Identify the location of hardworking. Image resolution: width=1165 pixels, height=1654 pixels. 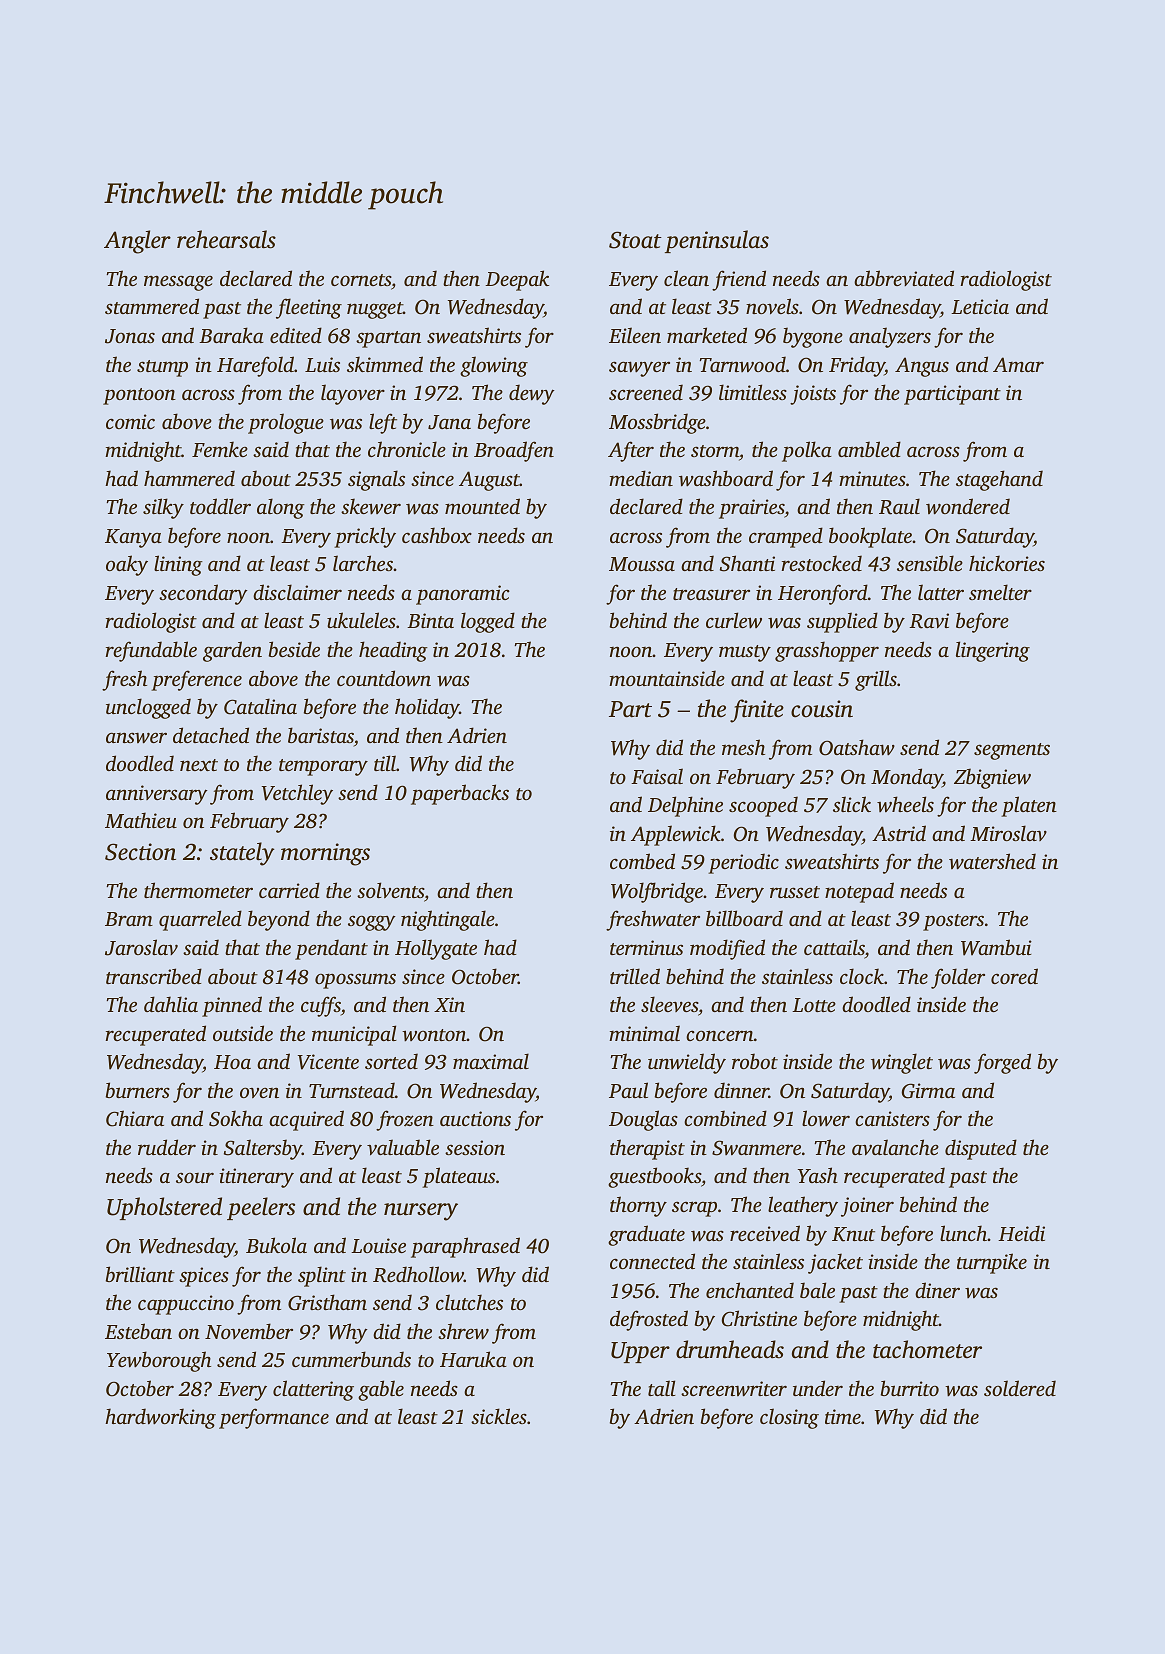
(160, 1418).
